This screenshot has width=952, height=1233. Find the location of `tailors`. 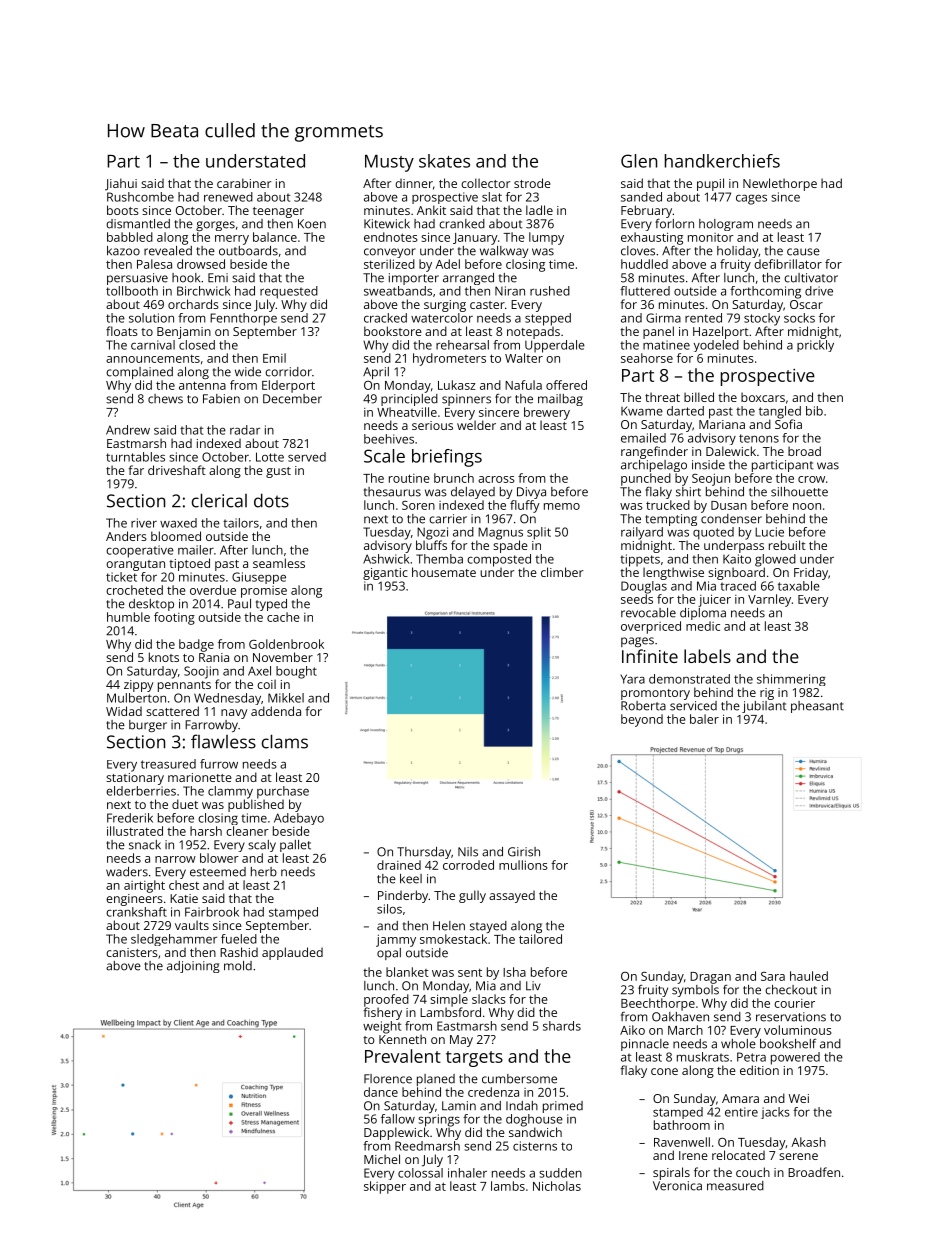

tailors is located at coordinates (241, 523).
